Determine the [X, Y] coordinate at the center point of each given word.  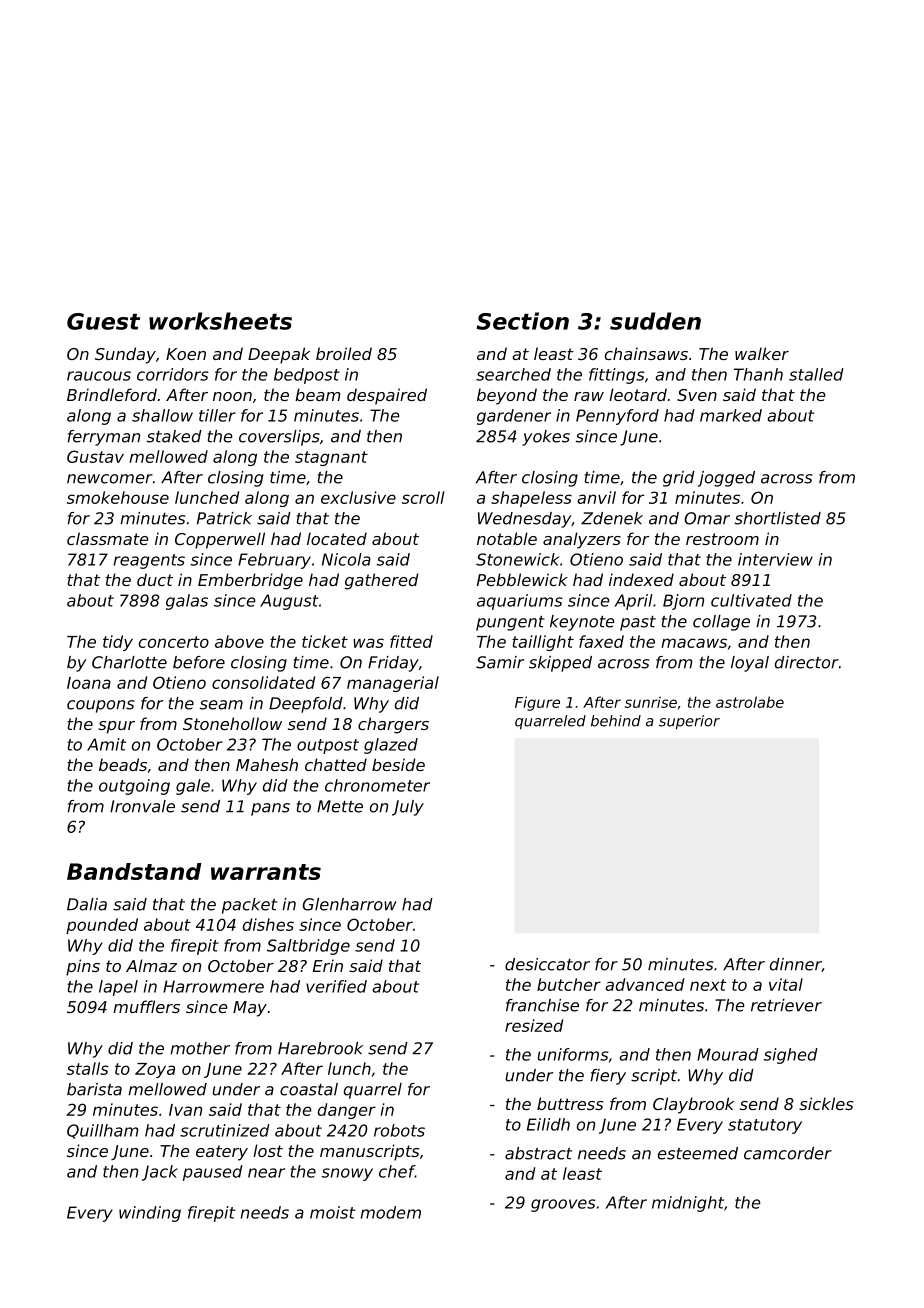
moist [332, 1212]
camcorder [788, 1153]
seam [221, 705]
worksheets [220, 321]
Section [522, 321]
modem [391, 1212]
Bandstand [134, 871]
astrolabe [750, 702]
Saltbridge [308, 947]
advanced [644, 984]
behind [616, 721]
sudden [655, 321]
